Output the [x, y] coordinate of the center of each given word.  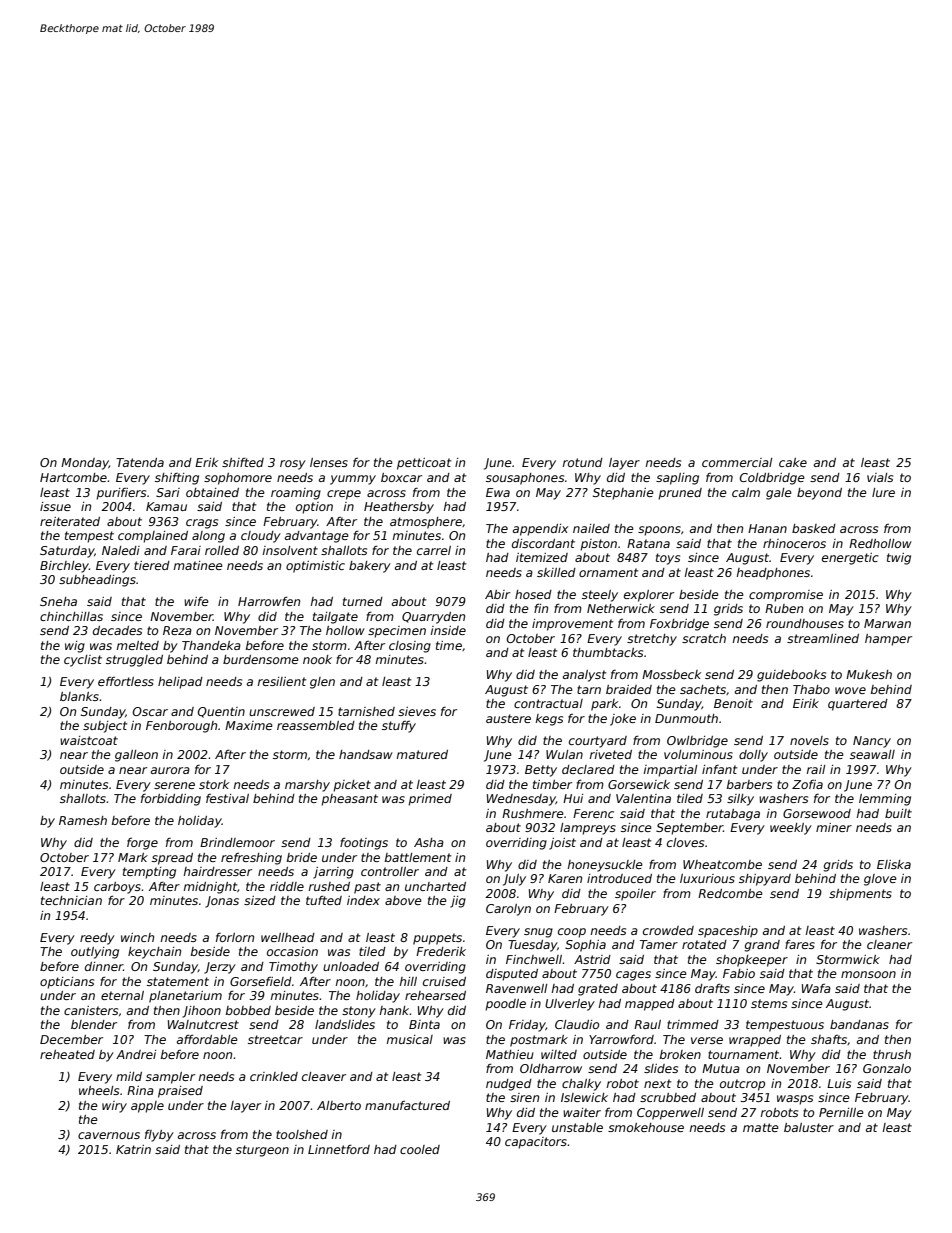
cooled [420, 1149]
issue [55, 506]
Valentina [643, 798]
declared [588, 769]
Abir [497, 594]
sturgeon [262, 1151]
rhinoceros [794, 543]
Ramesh [83, 820]
